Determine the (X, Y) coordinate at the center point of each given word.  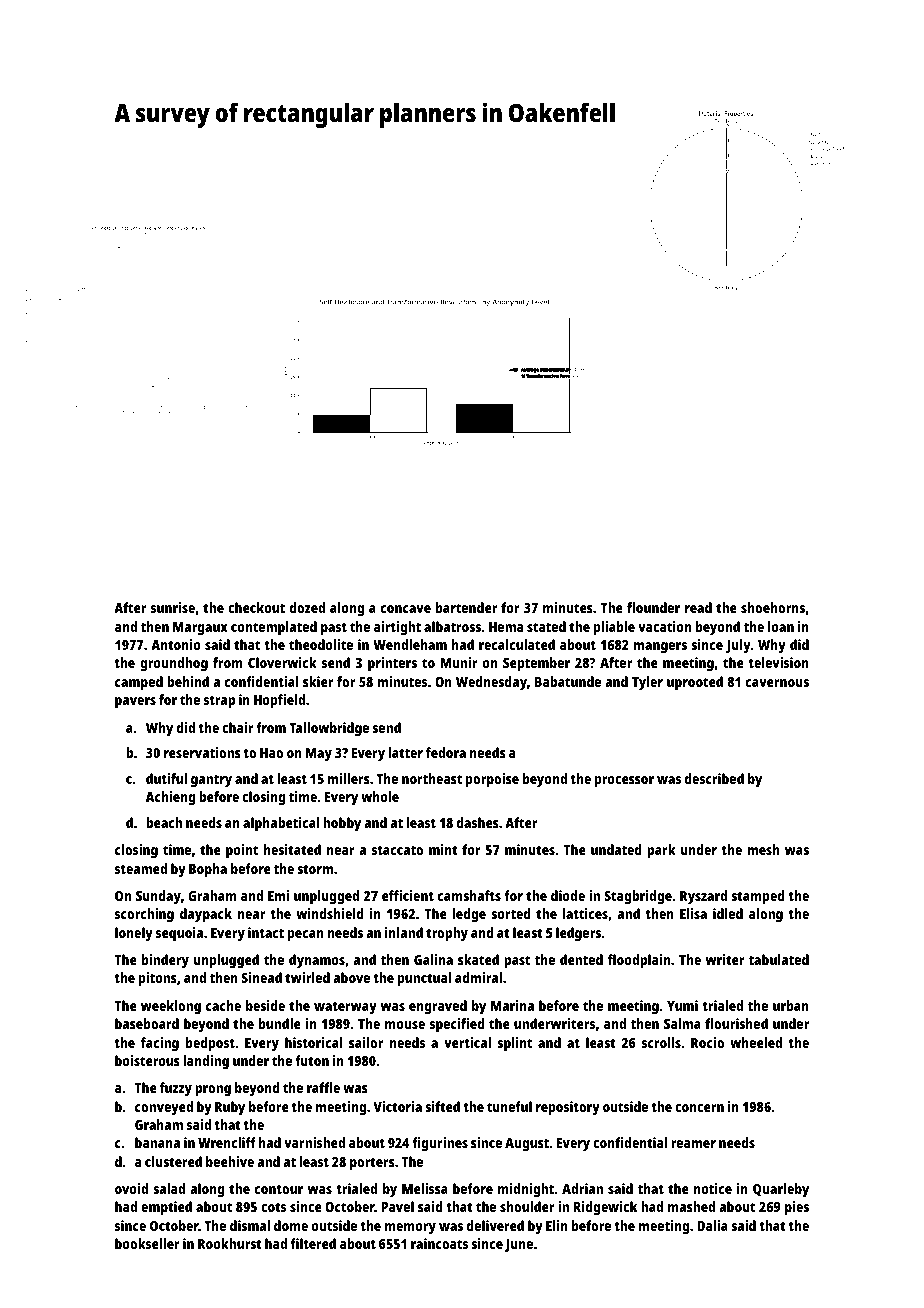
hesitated (292, 849)
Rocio (707, 1042)
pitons (158, 979)
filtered (313, 1243)
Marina (512, 1005)
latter (406, 752)
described (714, 778)
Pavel (397, 1206)
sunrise (173, 607)
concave (406, 609)
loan (781, 626)
